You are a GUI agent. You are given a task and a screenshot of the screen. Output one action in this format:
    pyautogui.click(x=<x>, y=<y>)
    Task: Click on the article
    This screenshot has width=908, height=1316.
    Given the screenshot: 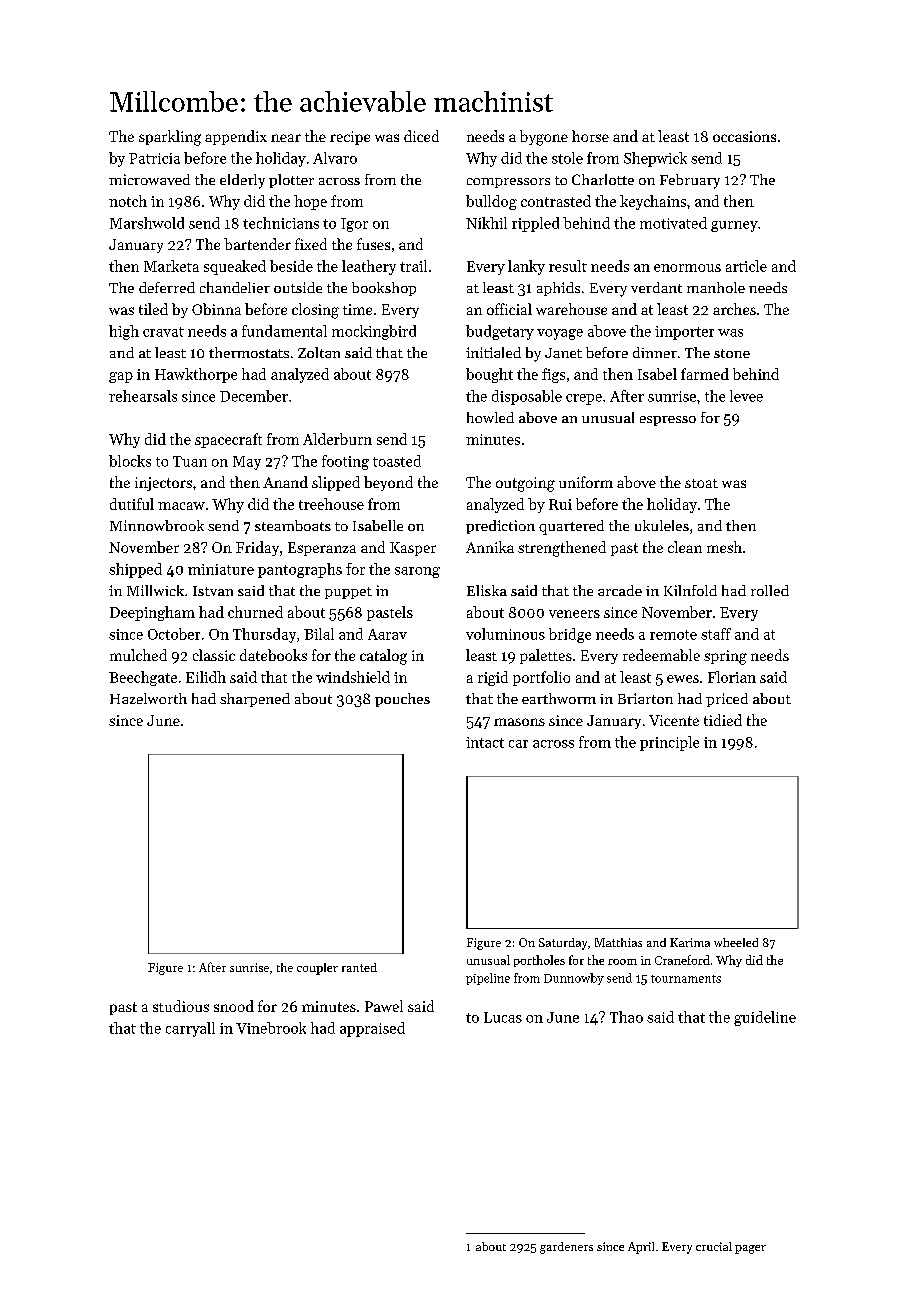 What is the action you would take?
    pyautogui.click(x=746, y=266)
